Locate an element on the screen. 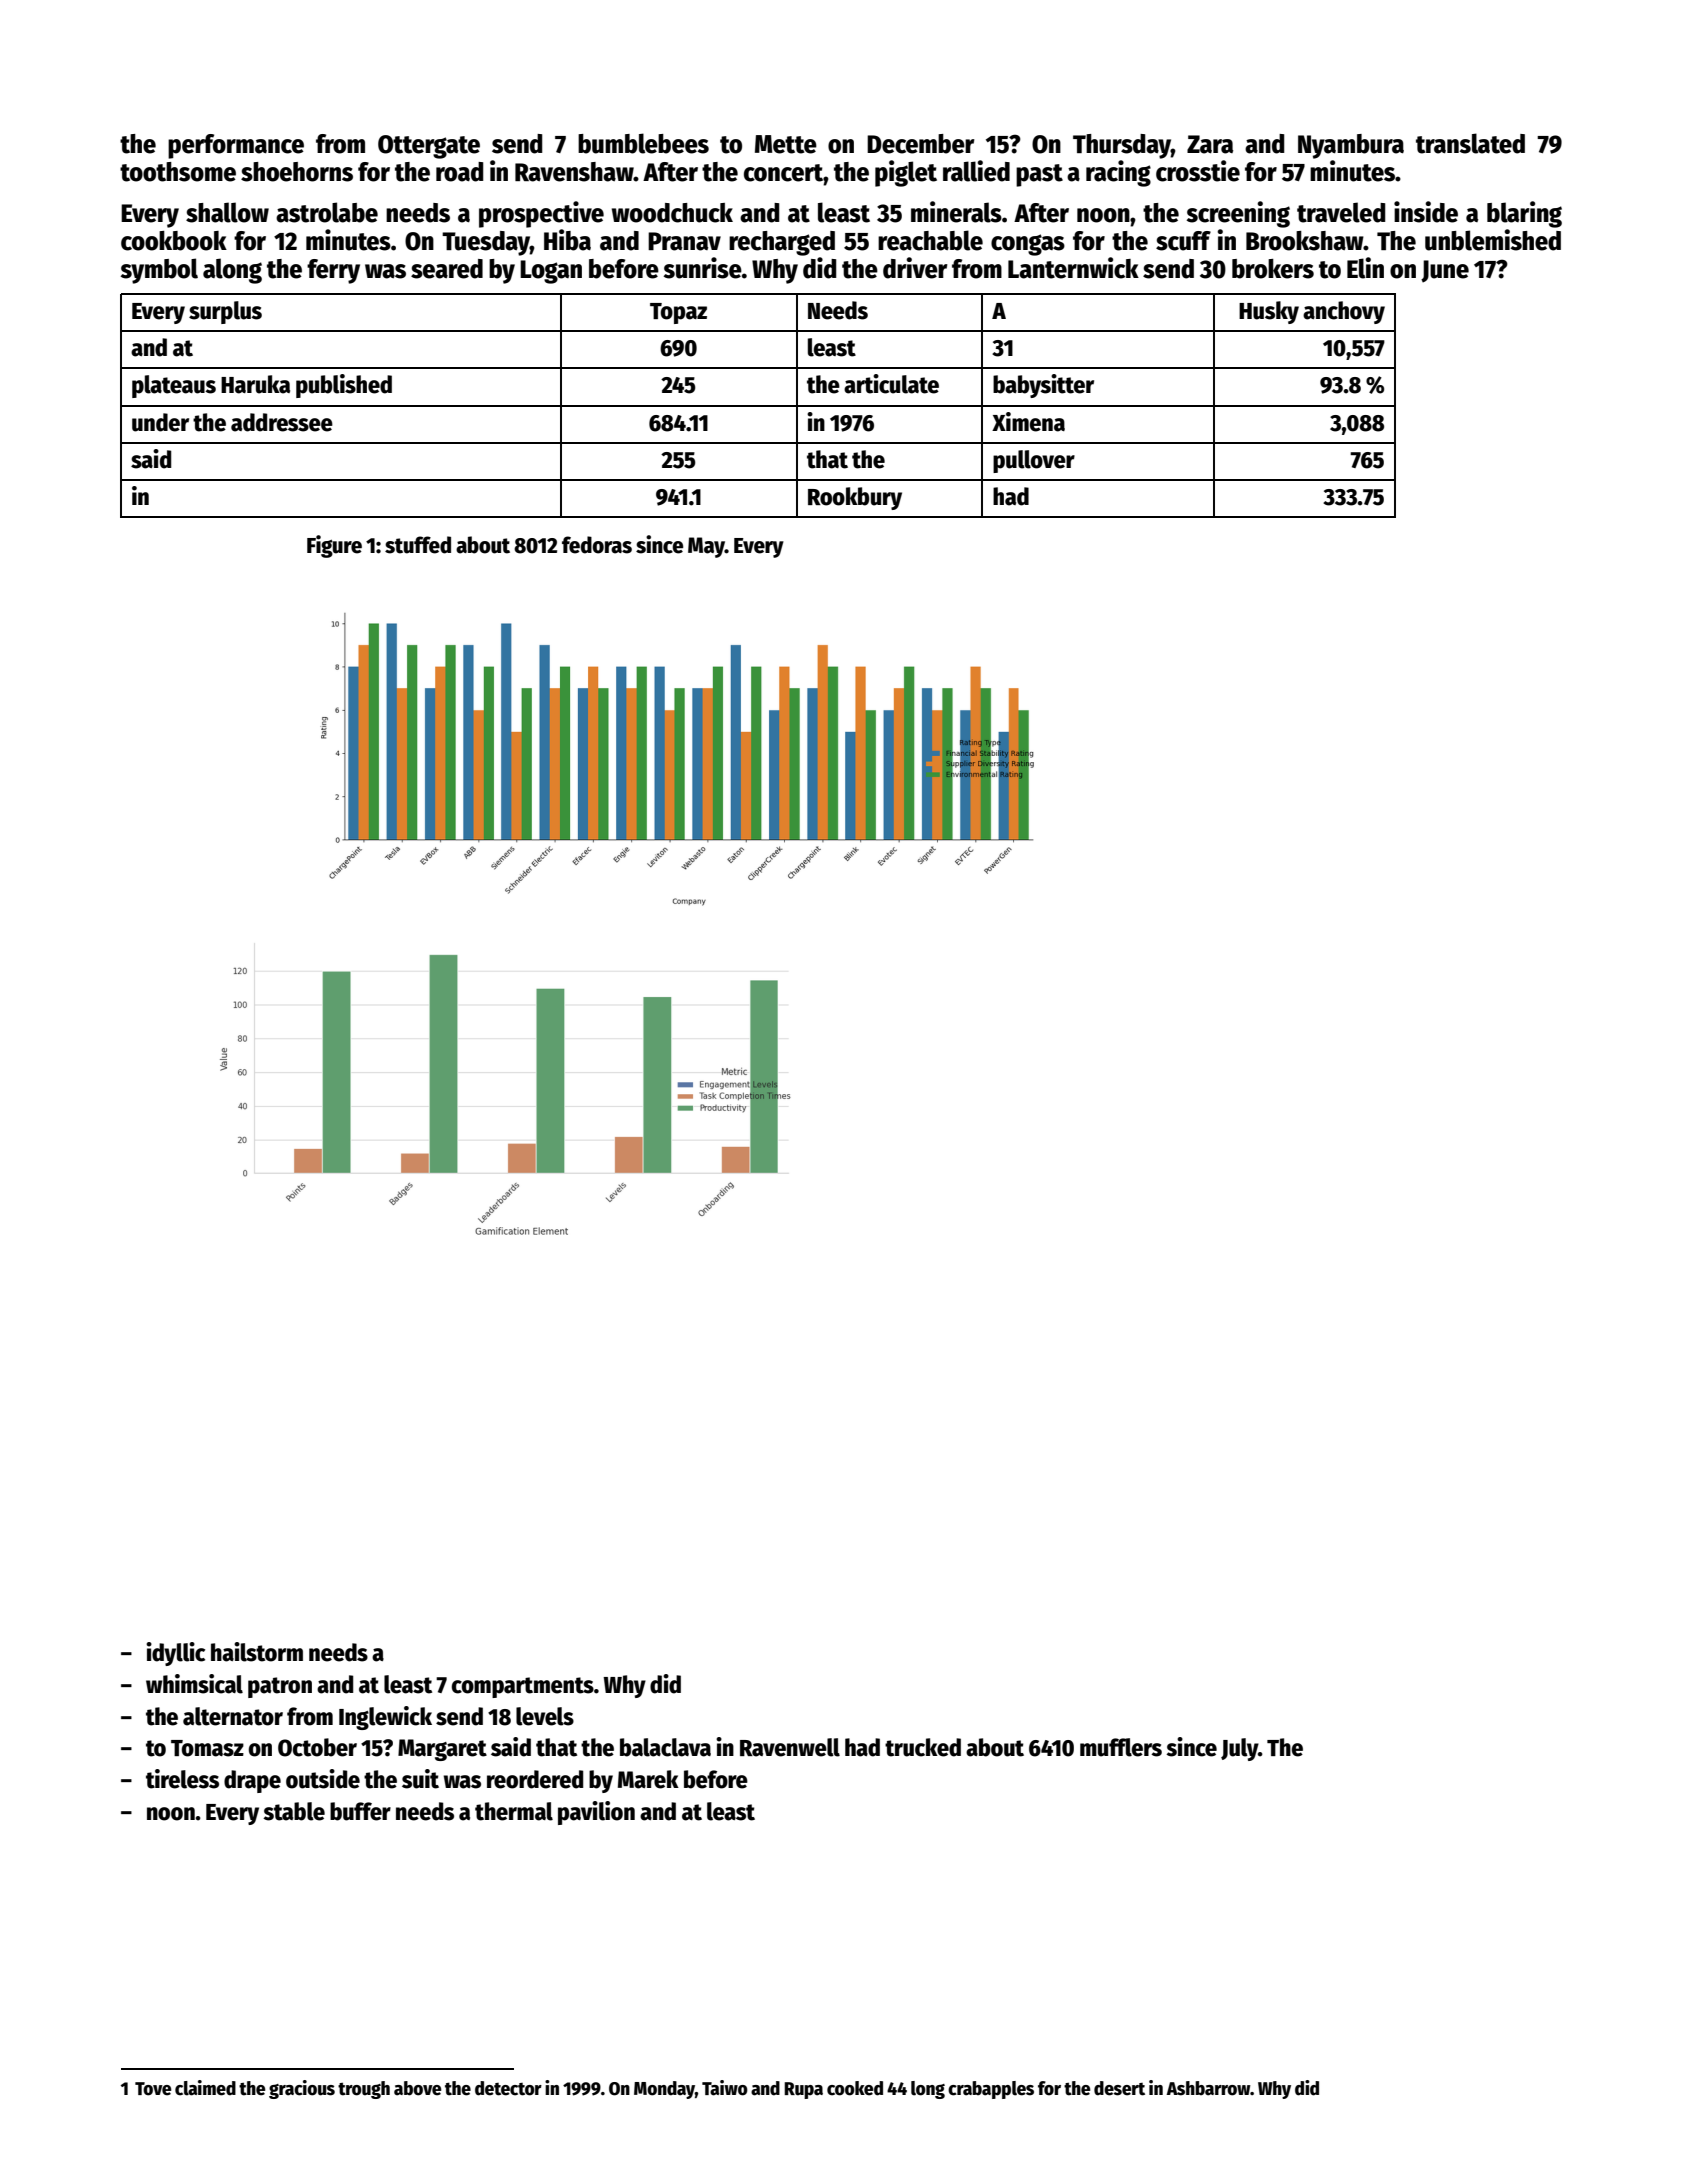 The height and width of the screenshot is (2178, 1683). bumblebees is located at coordinates (643, 143).
